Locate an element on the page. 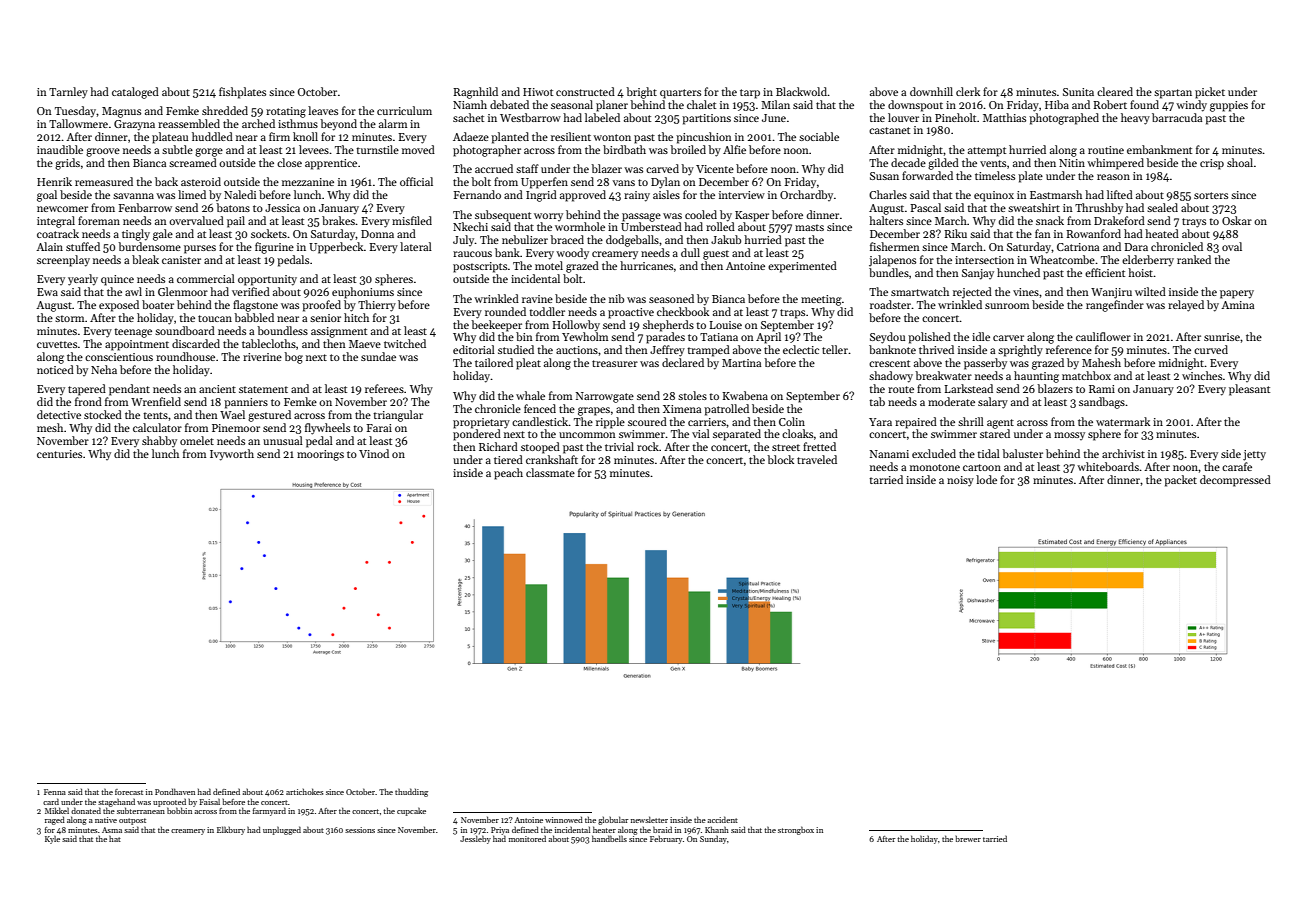 Image resolution: width=1308 pixels, height=924 pixels. watermark is located at coordinates (1123, 421).
